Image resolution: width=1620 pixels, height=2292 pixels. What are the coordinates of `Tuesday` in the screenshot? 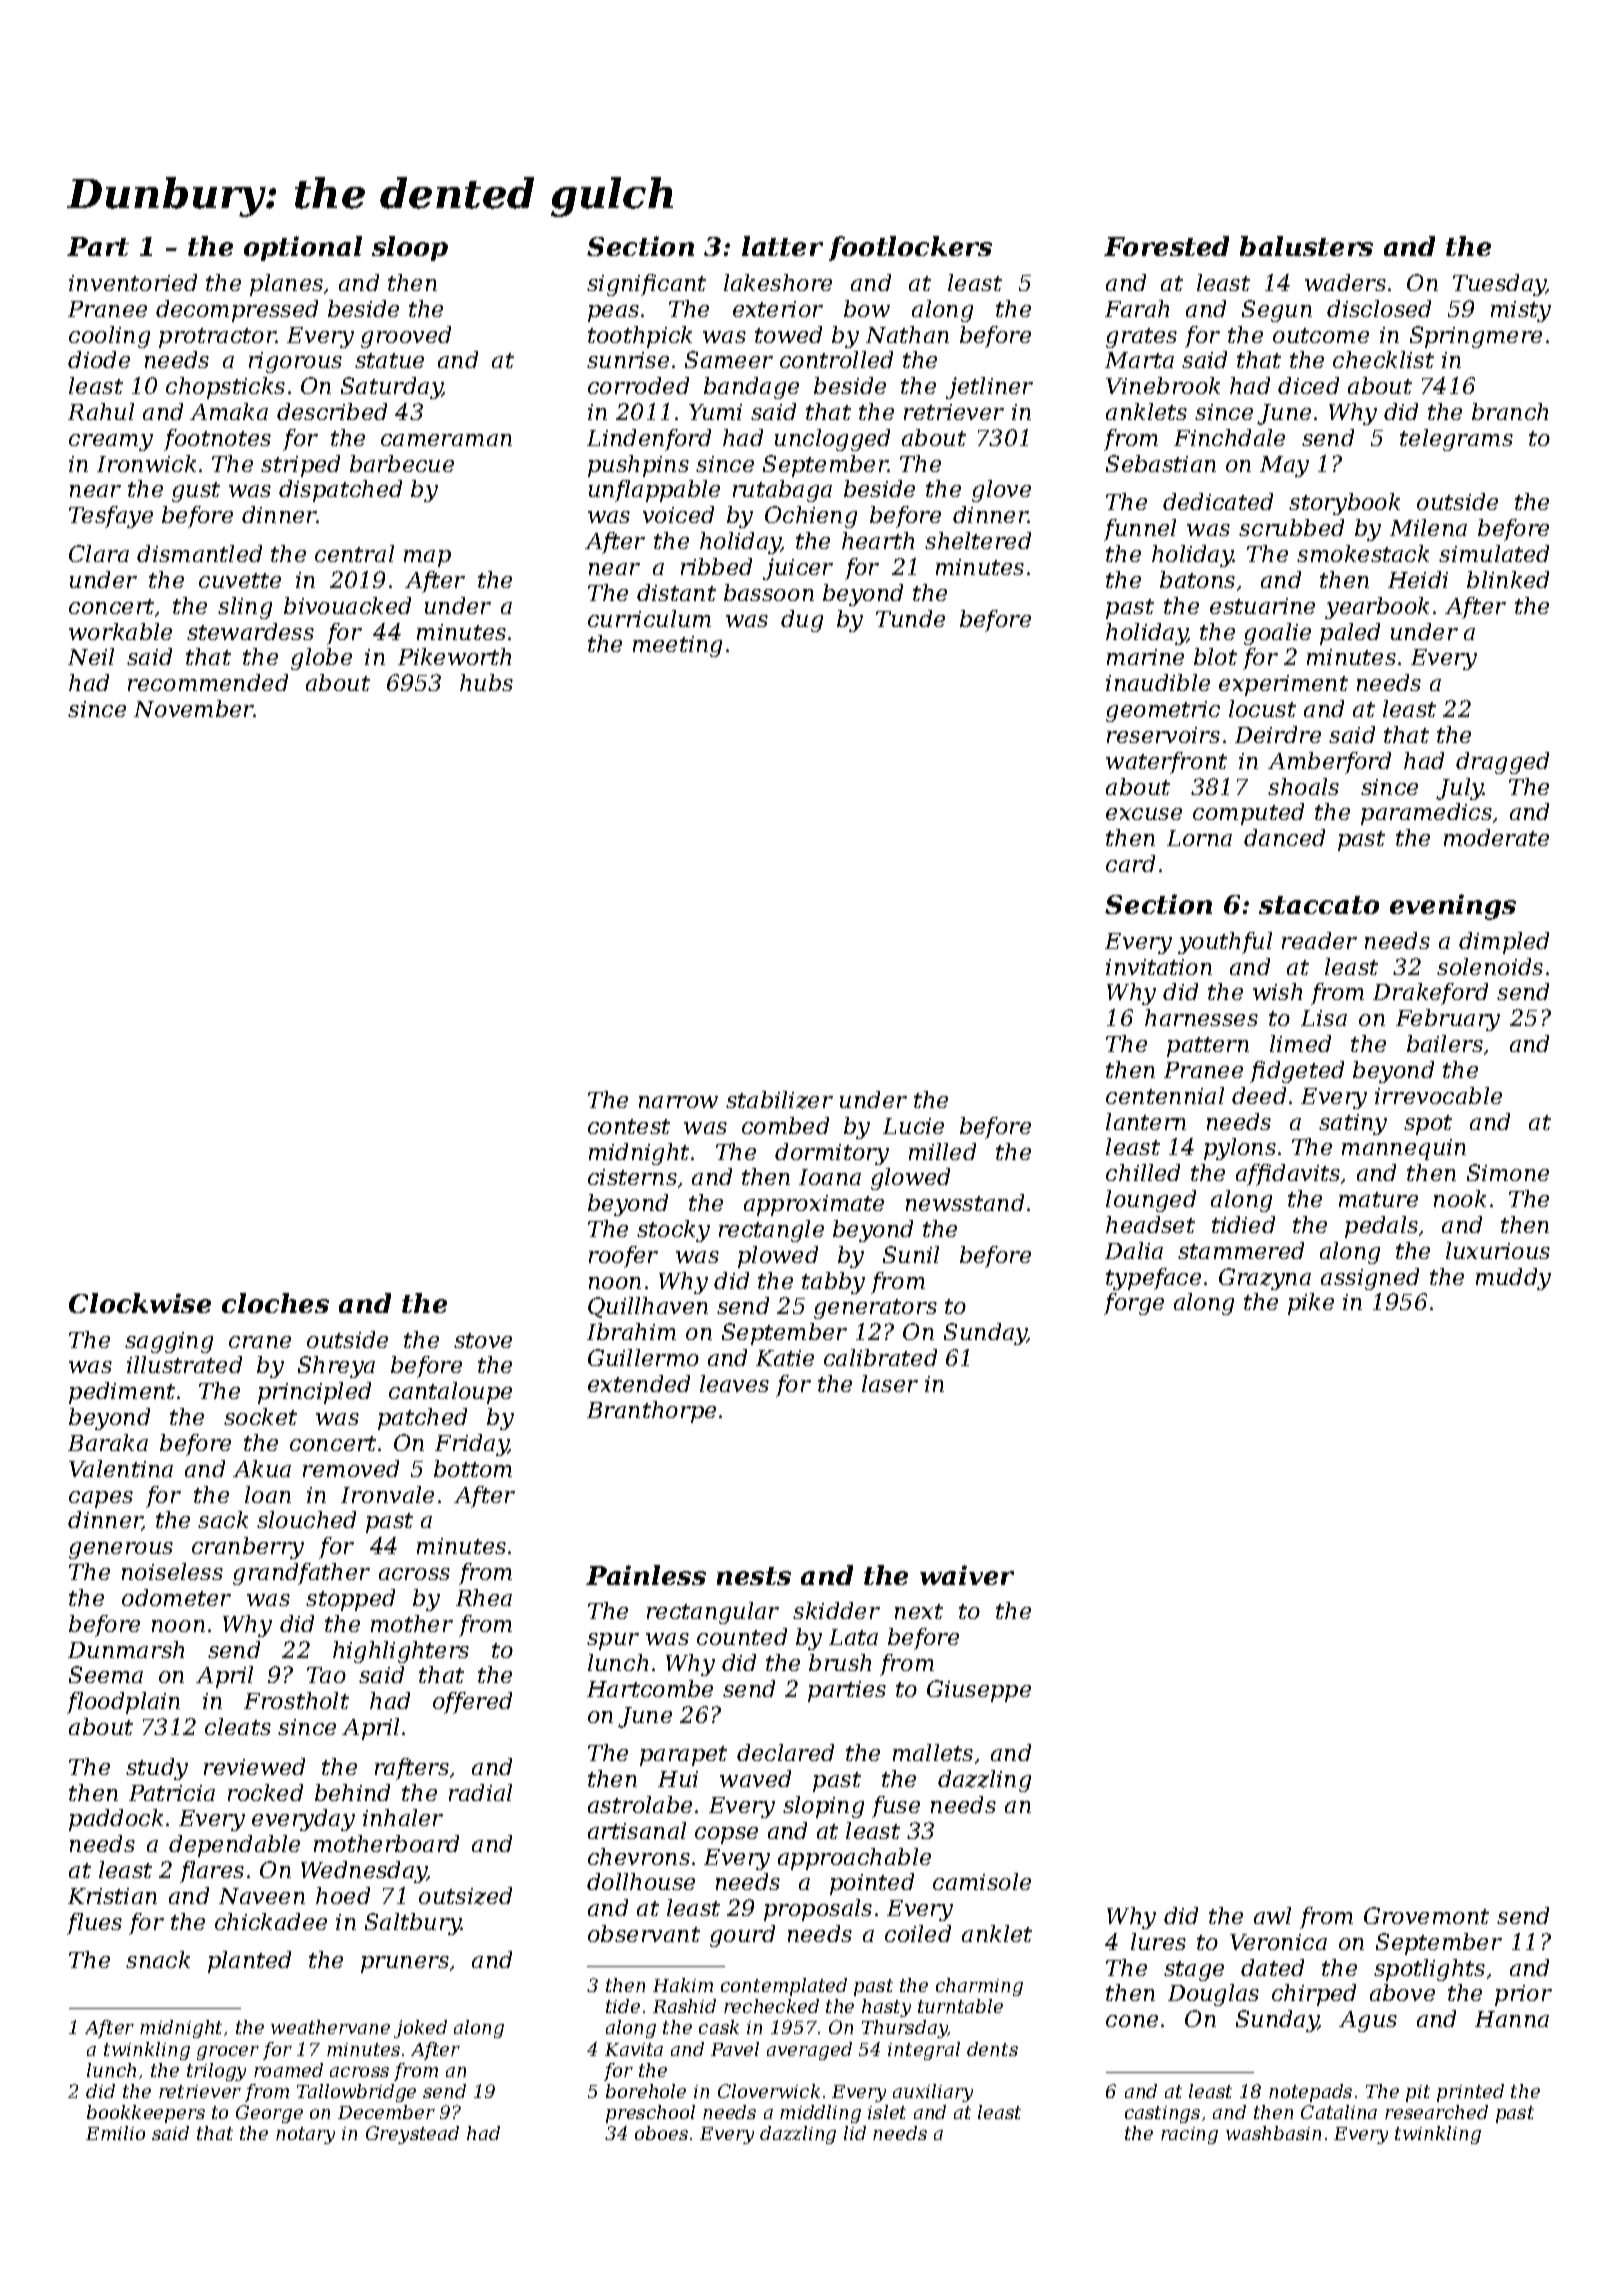 It's located at (1499, 285).
